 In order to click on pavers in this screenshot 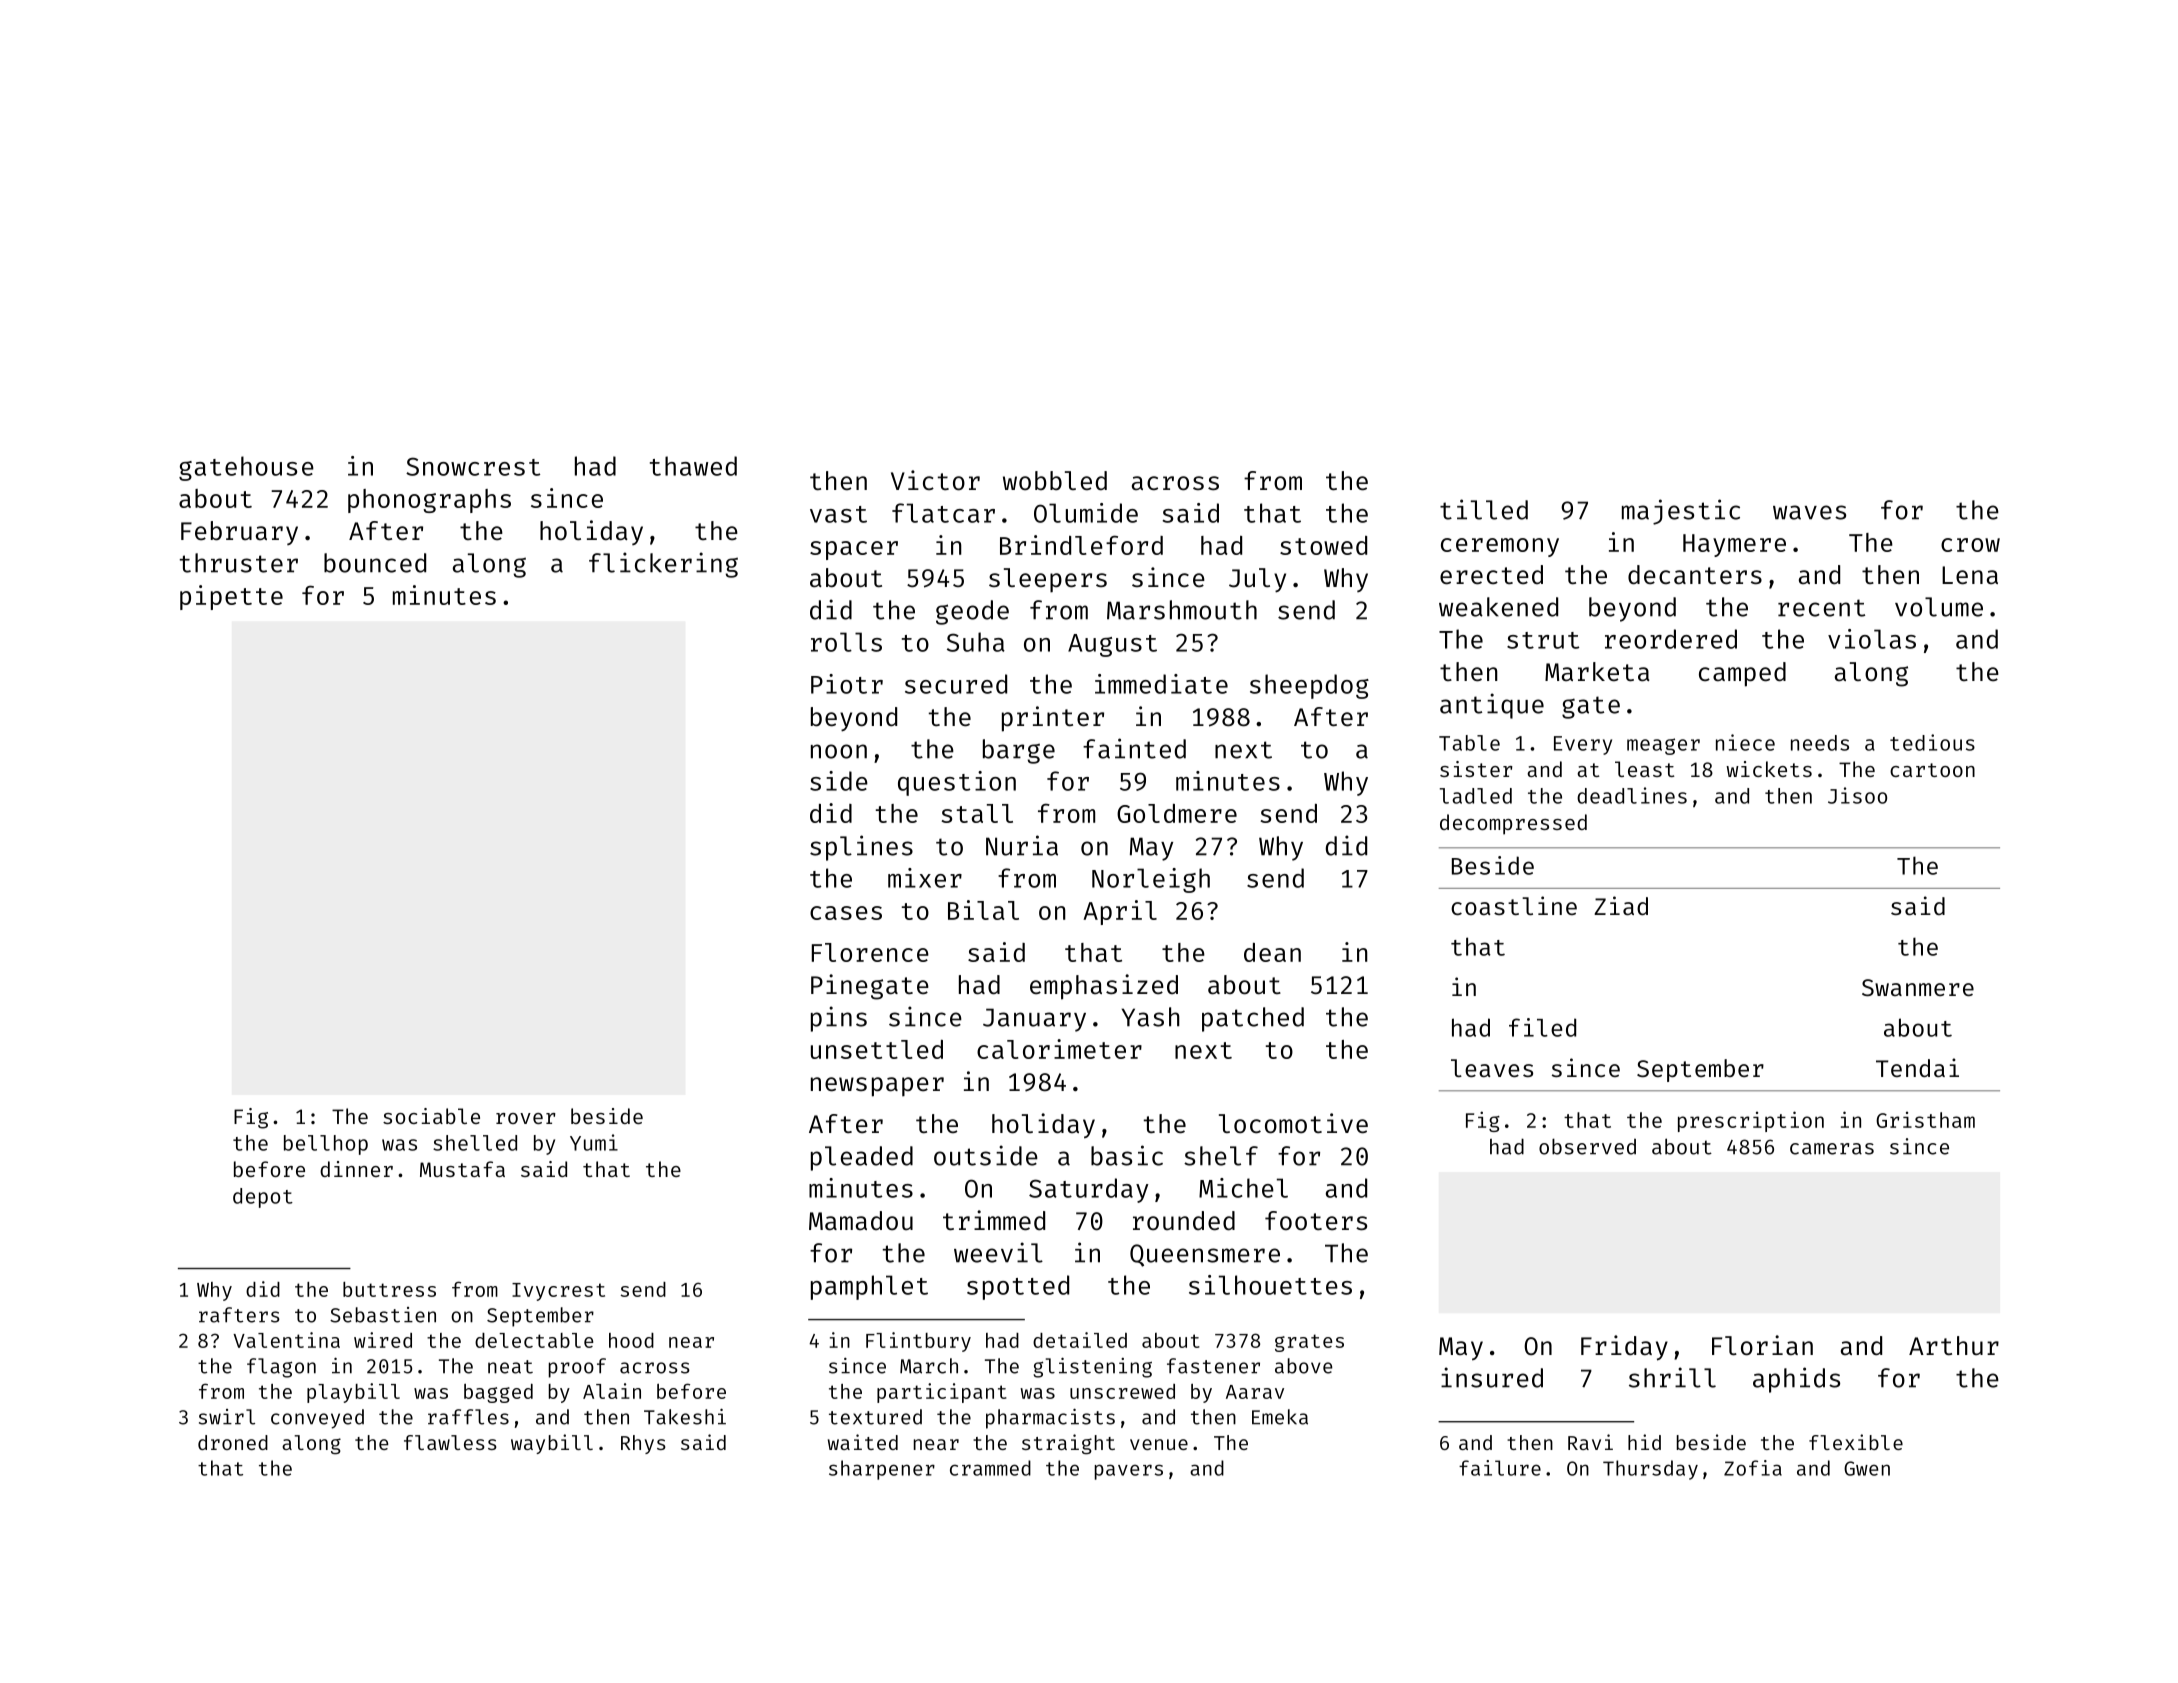, I will do `click(1129, 1472)`.
